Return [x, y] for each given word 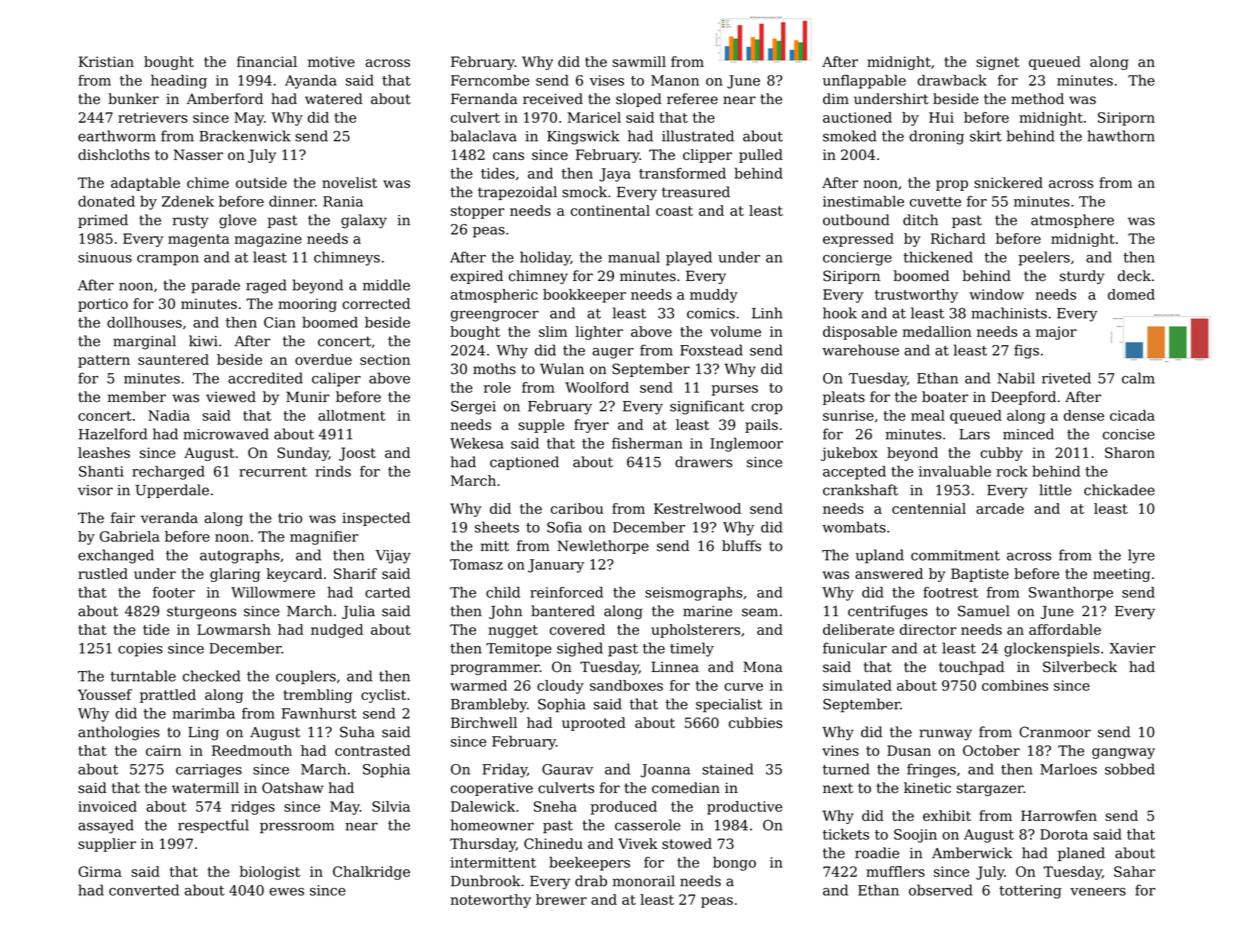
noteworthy [491, 901]
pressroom [297, 828]
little [1055, 490]
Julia [358, 612]
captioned [524, 463]
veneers [1098, 892]
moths [494, 369]
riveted [1066, 378]
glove [237, 221]
